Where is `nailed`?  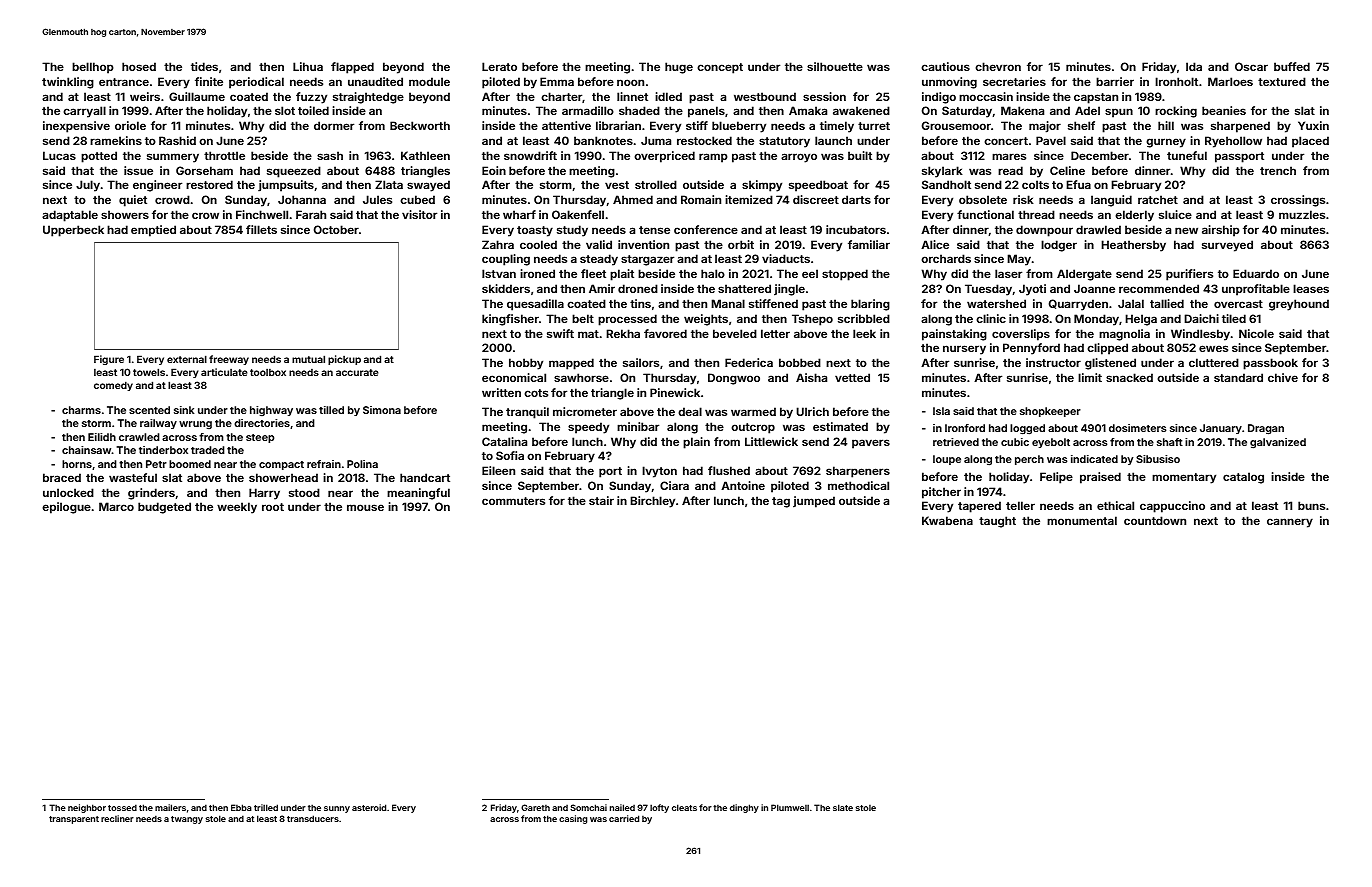
nailed is located at coordinates (622, 807).
